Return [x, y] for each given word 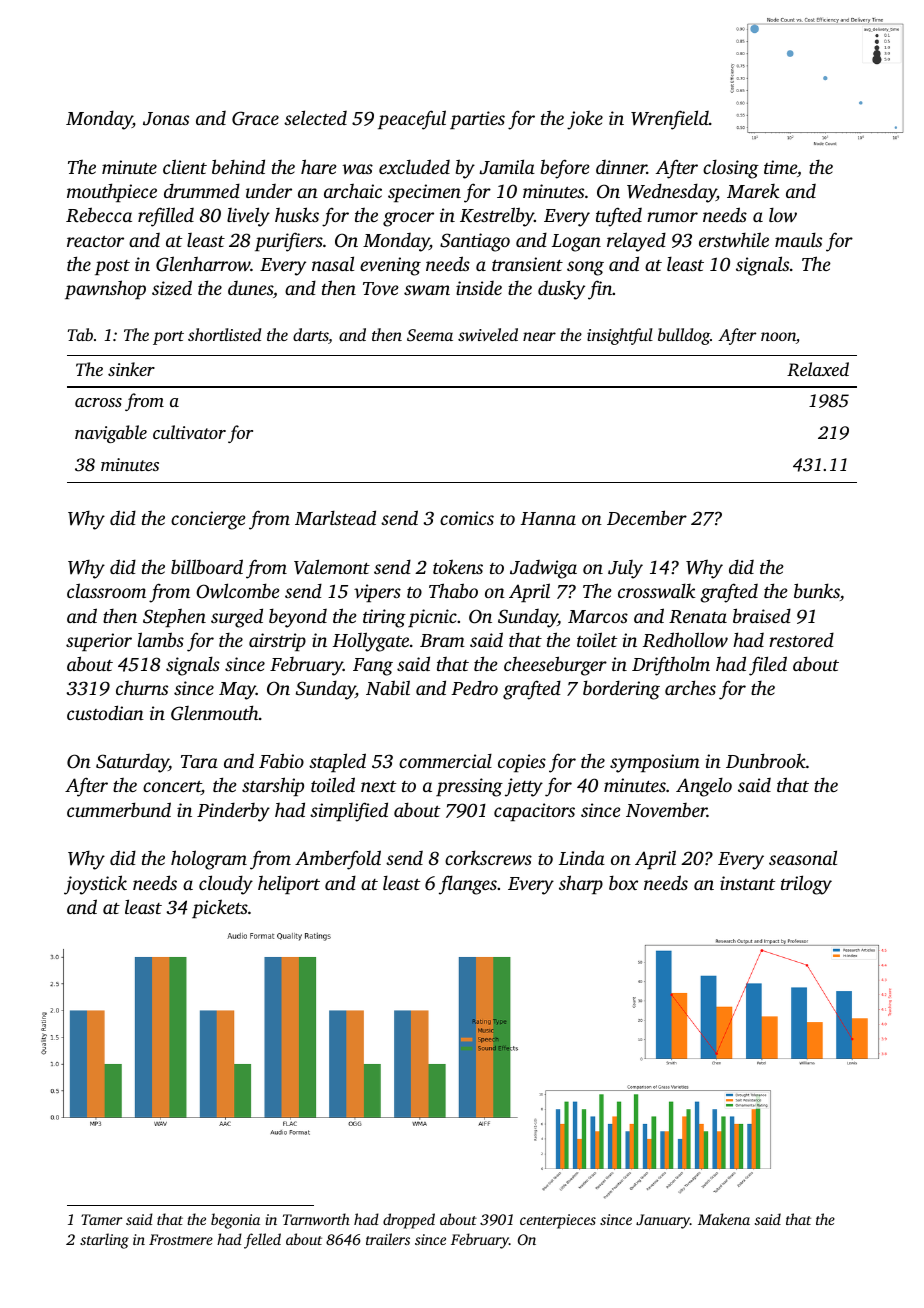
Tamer [102, 1219]
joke [585, 120]
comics [467, 518]
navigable [111, 434]
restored [801, 639]
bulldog [684, 336]
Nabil [388, 687]
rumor [672, 217]
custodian [105, 712]
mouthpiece [112, 192]
